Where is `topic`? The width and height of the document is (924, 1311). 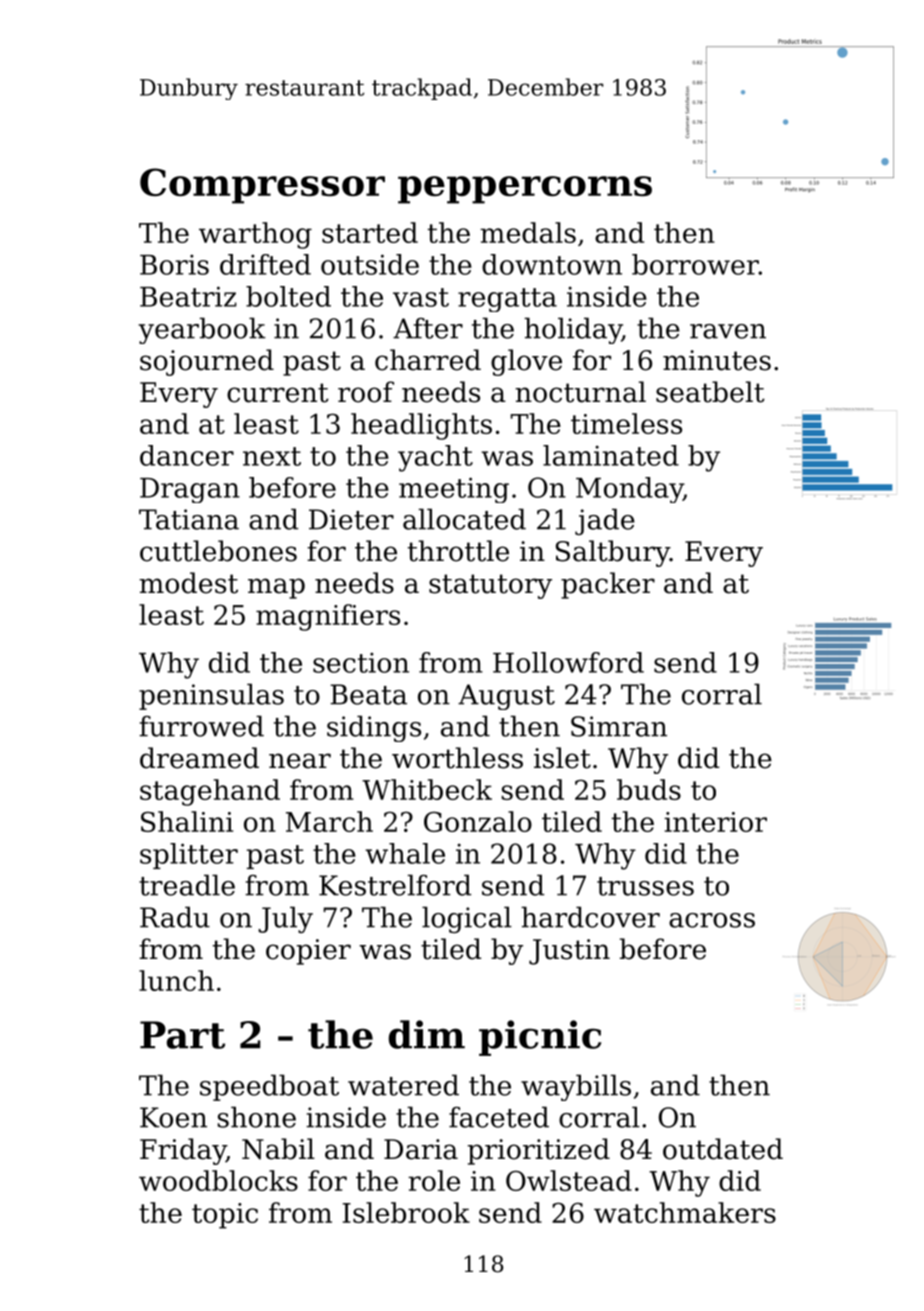 topic is located at coordinates (225, 1216).
